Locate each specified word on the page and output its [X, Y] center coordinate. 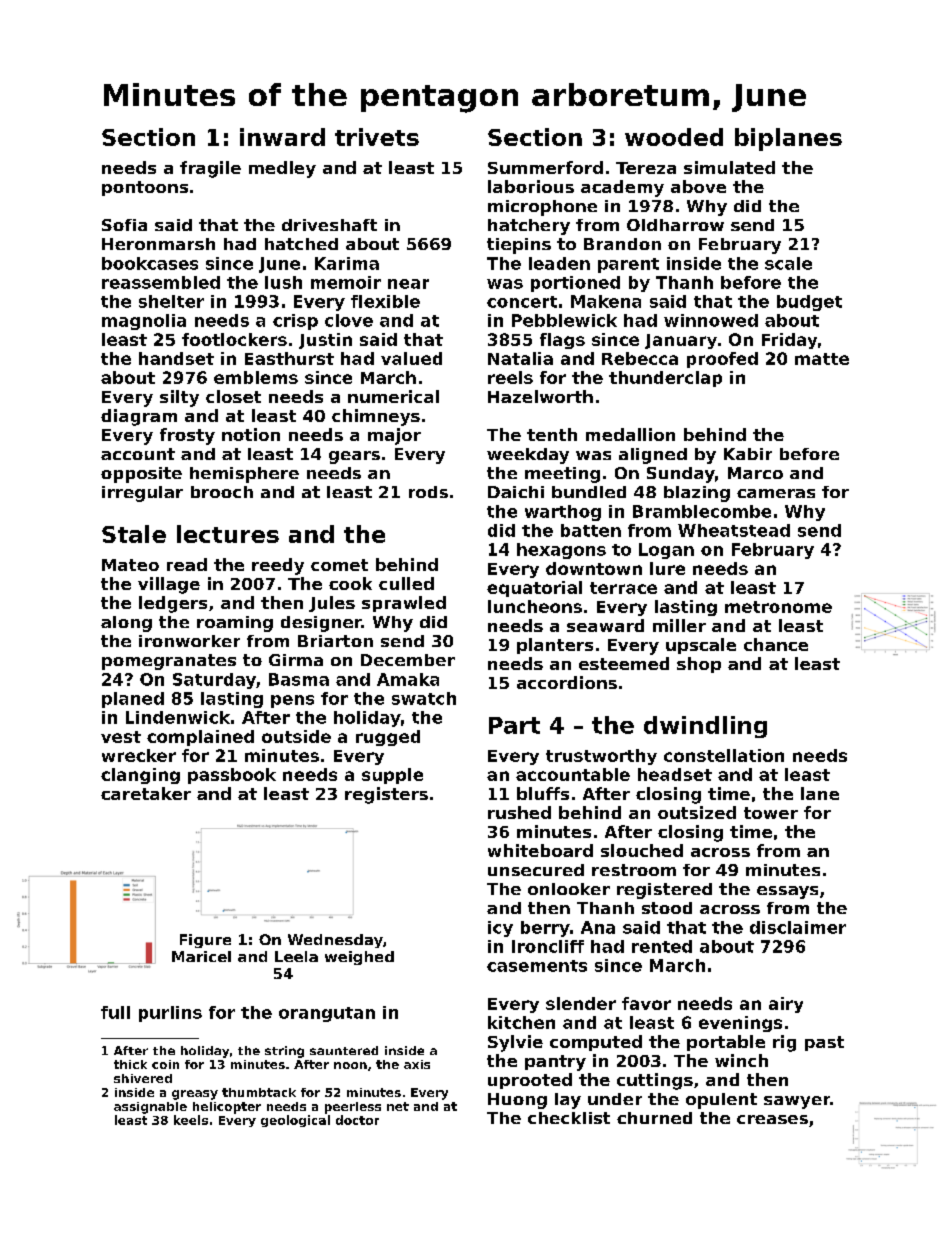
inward [282, 137]
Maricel [201, 956]
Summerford [545, 167]
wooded [674, 137]
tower [771, 813]
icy [500, 929]
